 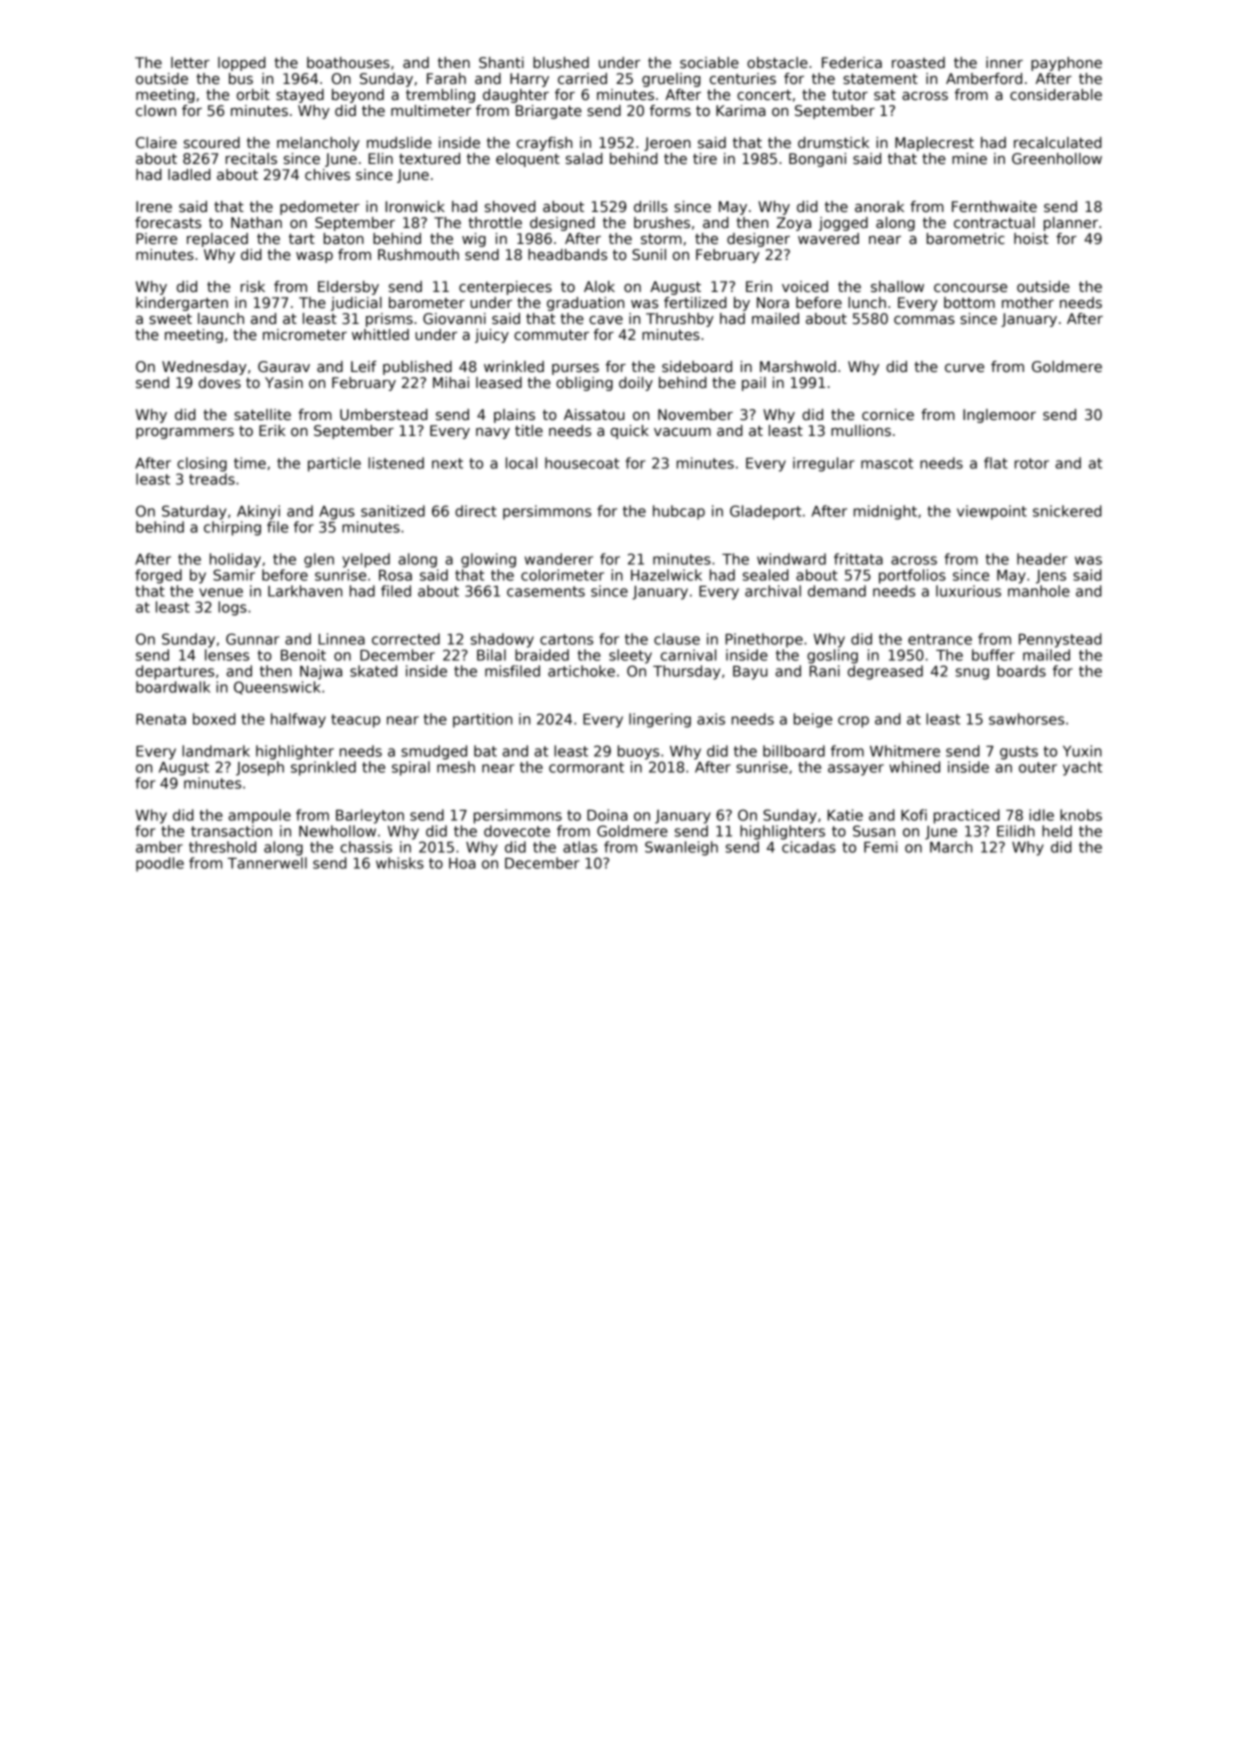 What do you see at coordinates (606, 320) in the document?
I see `cave` at bounding box center [606, 320].
